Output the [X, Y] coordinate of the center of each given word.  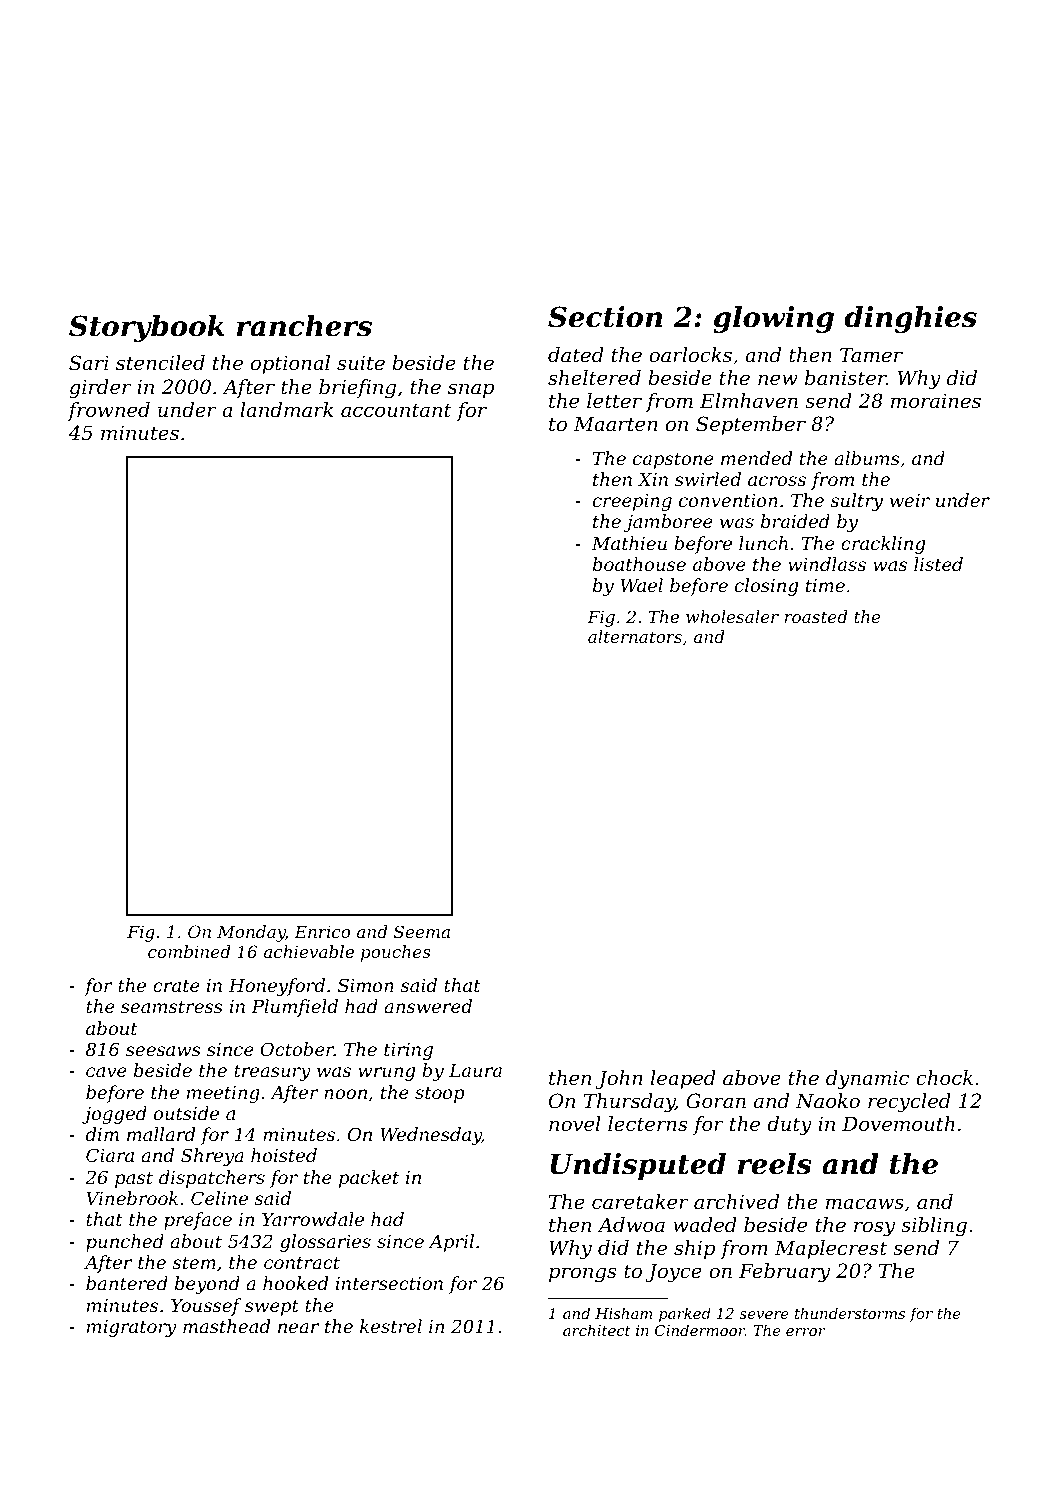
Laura [475, 1070]
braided [795, 521]
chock [944, 1078]
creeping [632, 502]
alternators [635, 636]
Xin [652, 479]
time [825, 585]
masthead [226, 1326]
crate [176, 985]
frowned [108, 411]
